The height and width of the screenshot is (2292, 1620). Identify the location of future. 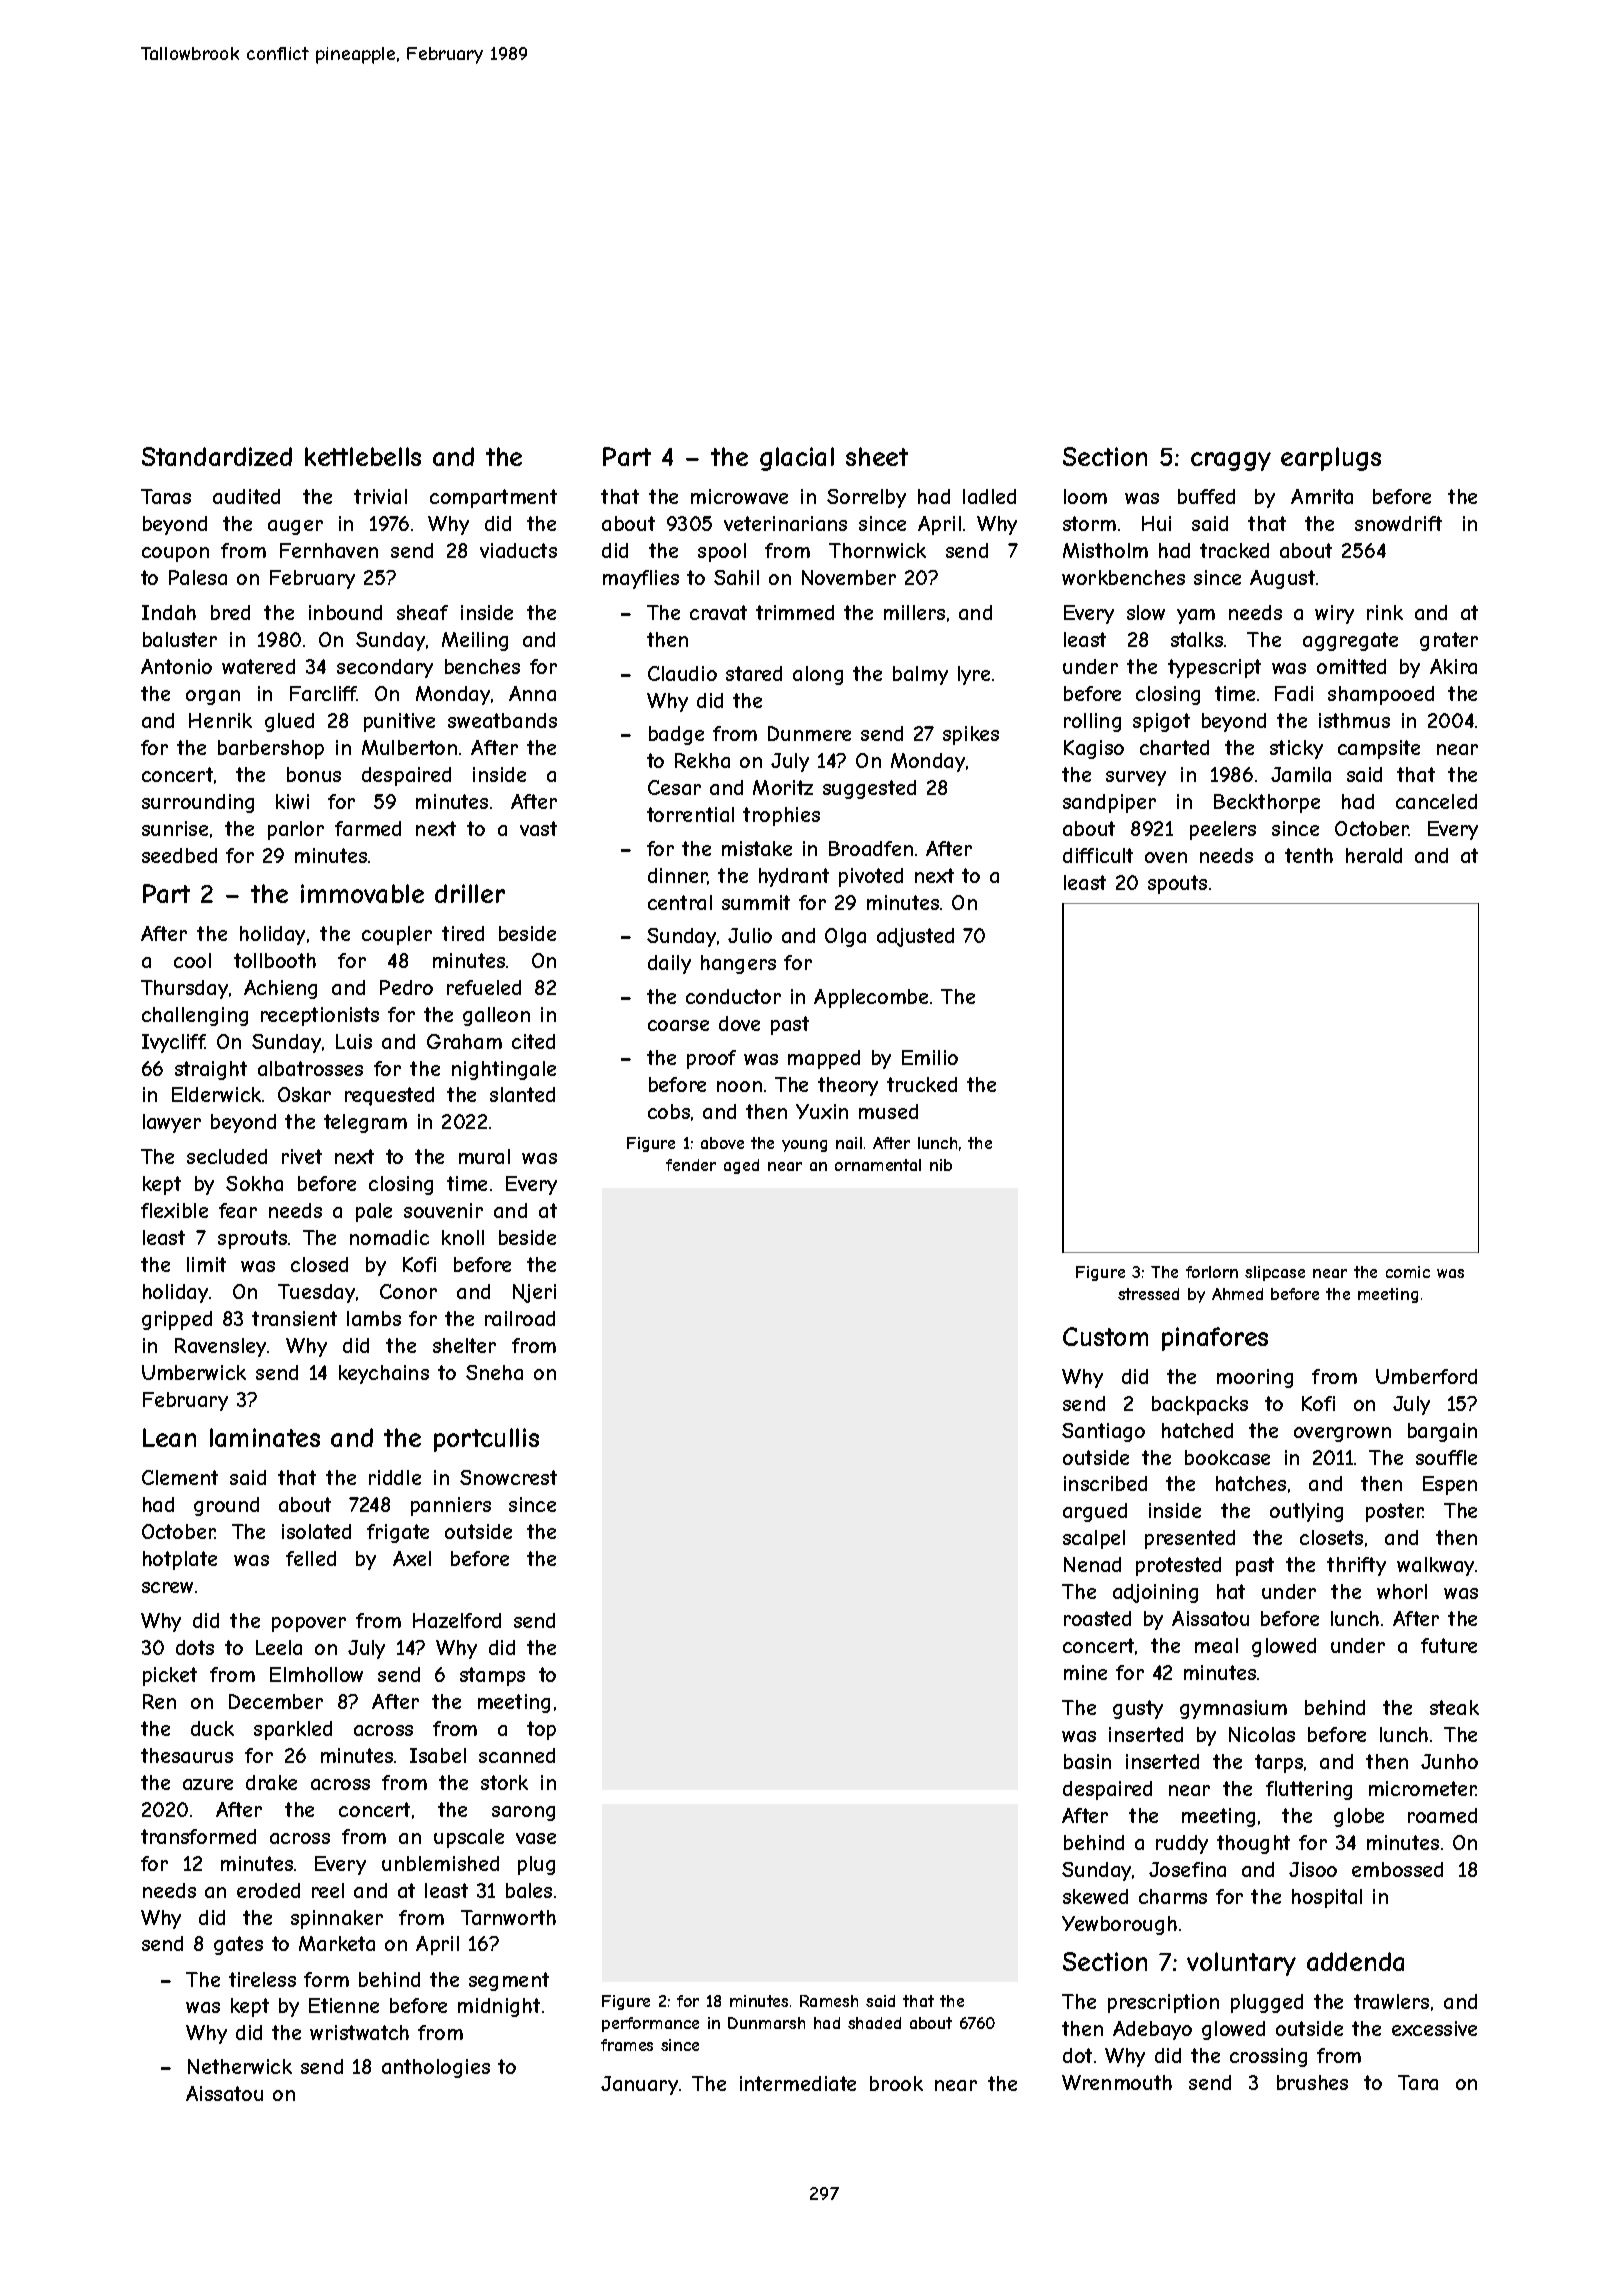
(1449, 1645).
